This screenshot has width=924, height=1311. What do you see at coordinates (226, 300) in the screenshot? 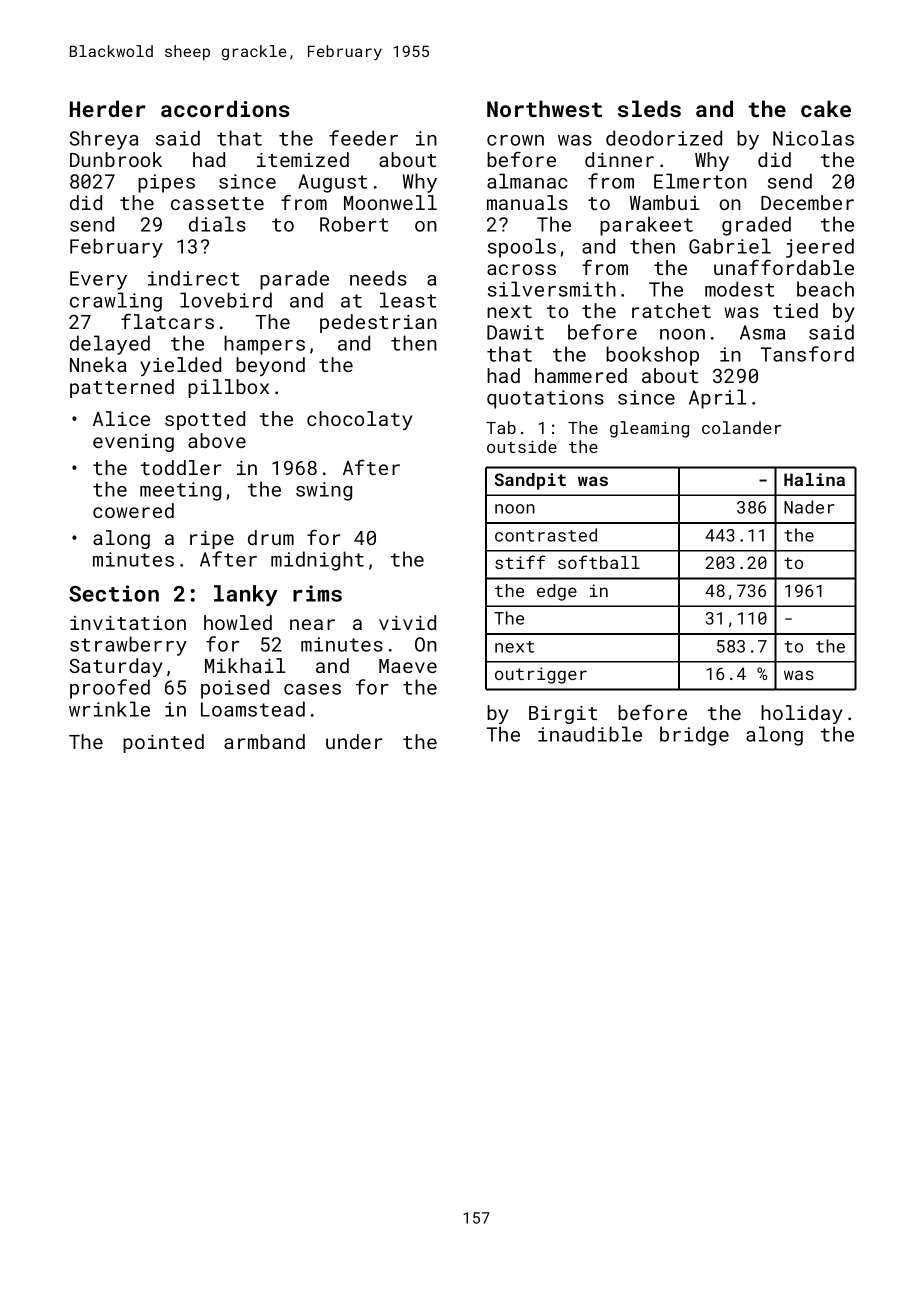
I see `lovebird` at bounding box center [226, 300].
